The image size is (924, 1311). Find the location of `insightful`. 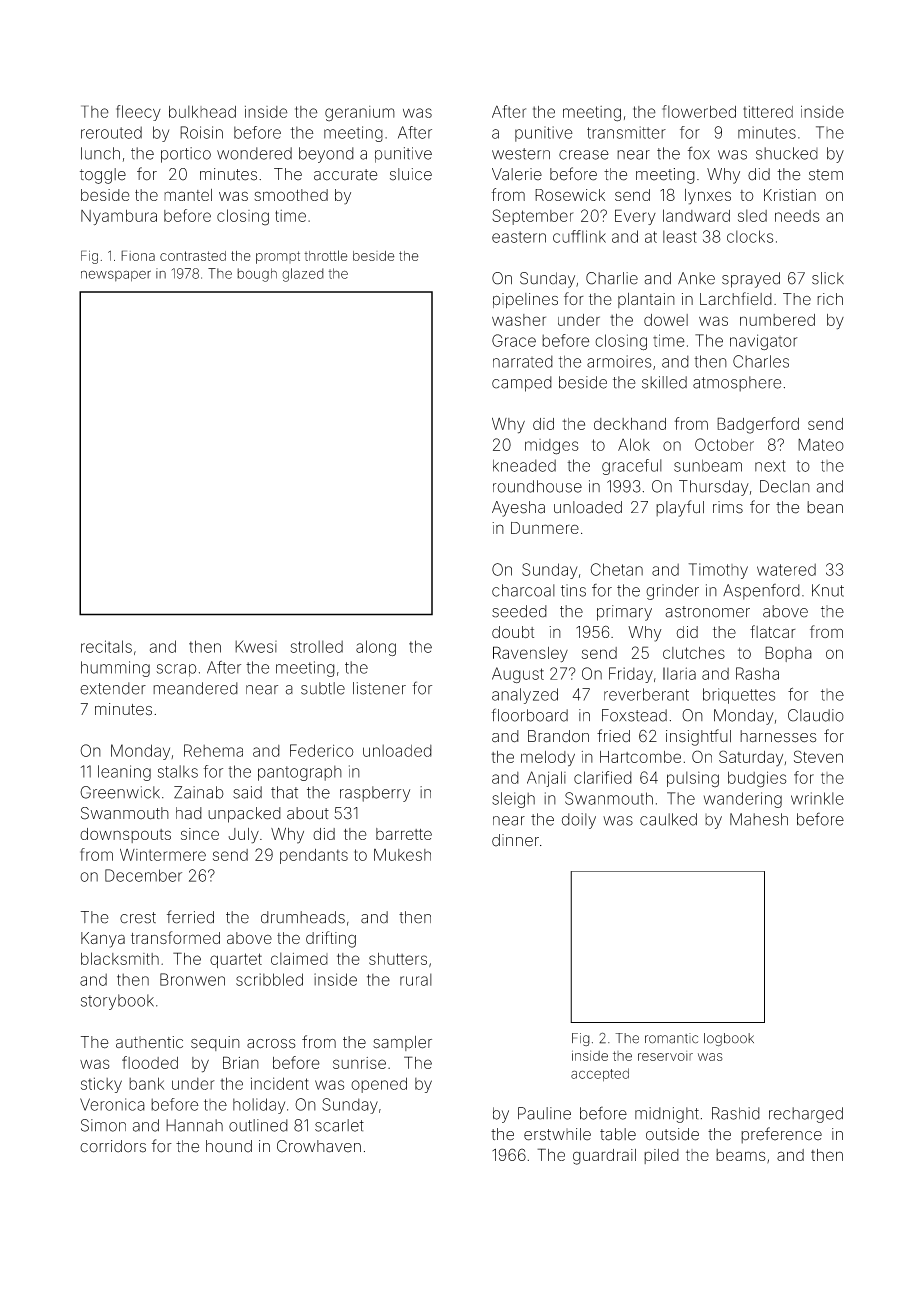

insightful is located at coordinates (698, 737).
